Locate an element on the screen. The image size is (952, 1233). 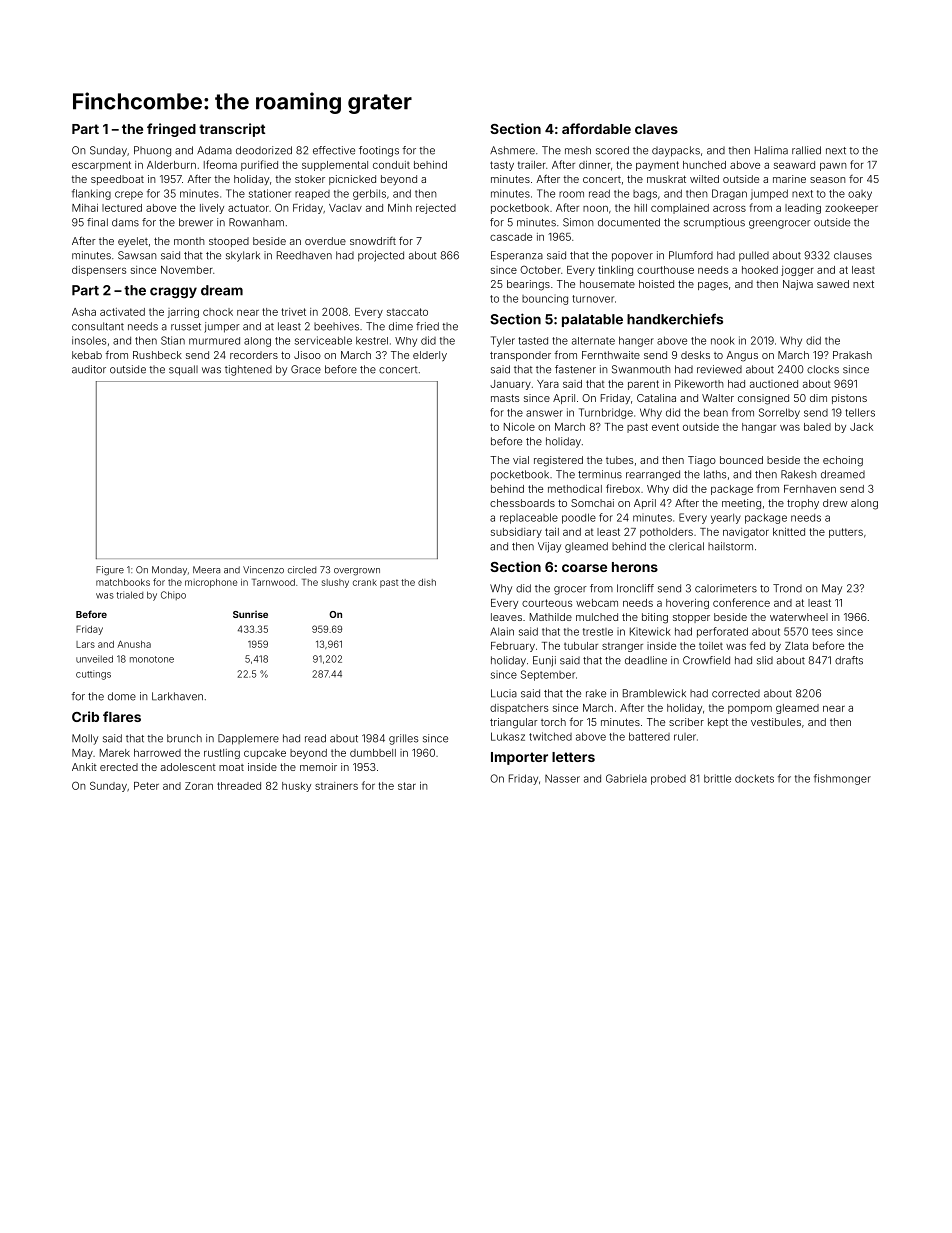
fishmonger is located at coordinates (842, 779).
